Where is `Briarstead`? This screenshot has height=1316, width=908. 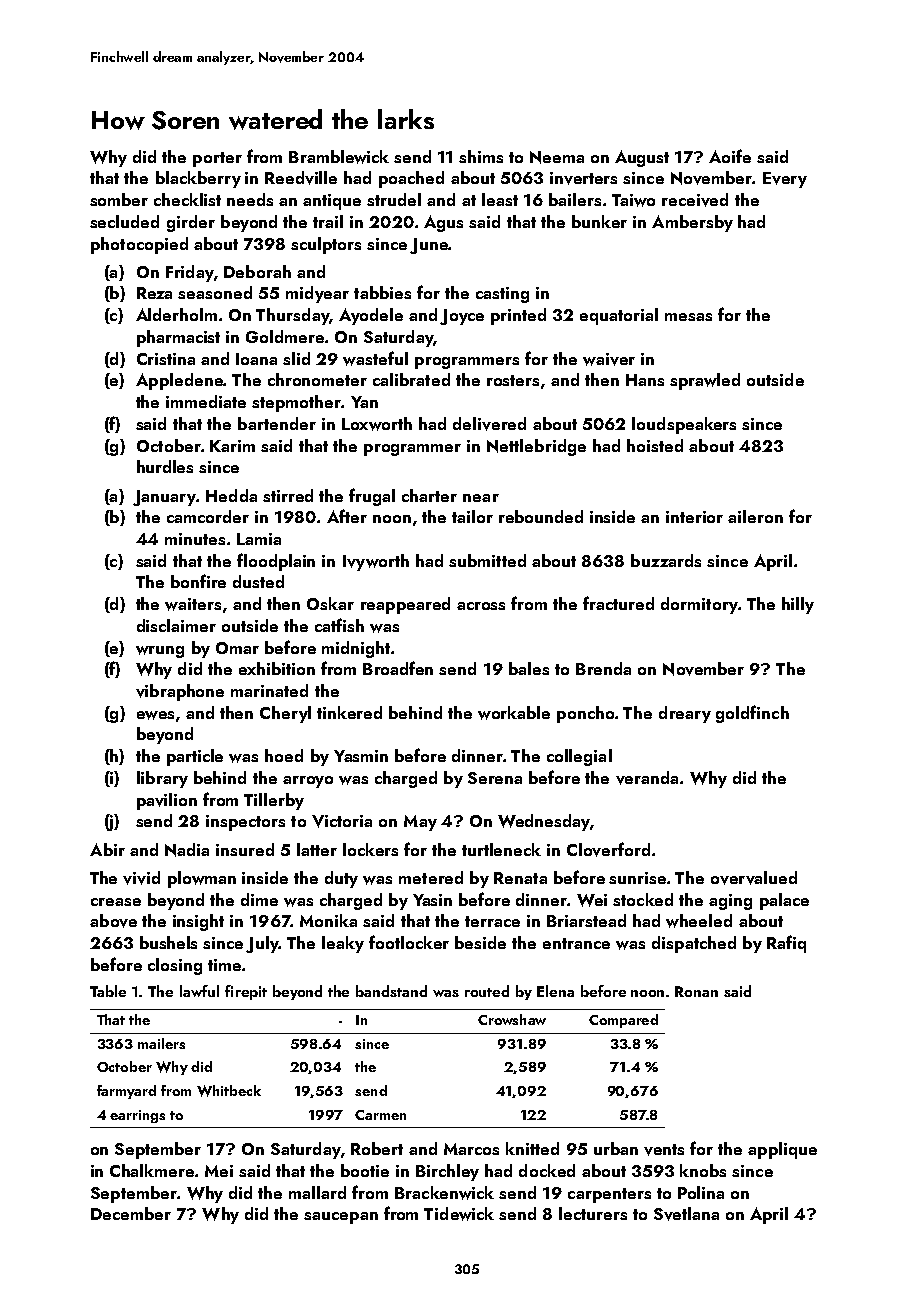 Briarstead is located at coordinates (586, 920).
